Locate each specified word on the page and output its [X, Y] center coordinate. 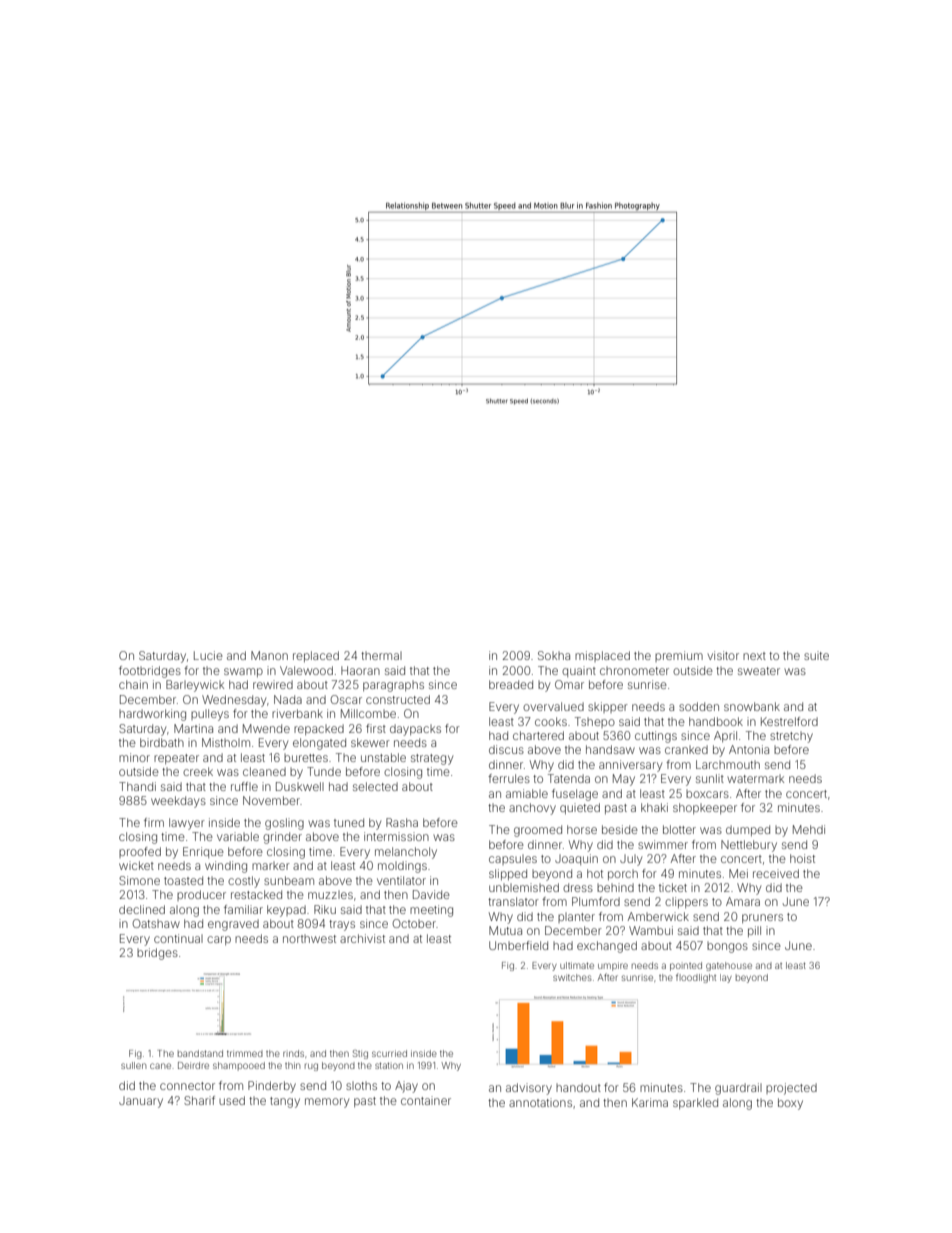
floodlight [696, 978]
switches [572, 977]
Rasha [402, 822]
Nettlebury [749, 846]
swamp [243, 672]
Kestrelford [789, 721]
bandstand [200, 1053]
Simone [139, 880]
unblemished [524, 887]
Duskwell [300, 786]
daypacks [415, 730]
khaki [654, 807]
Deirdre [193, 1065]
